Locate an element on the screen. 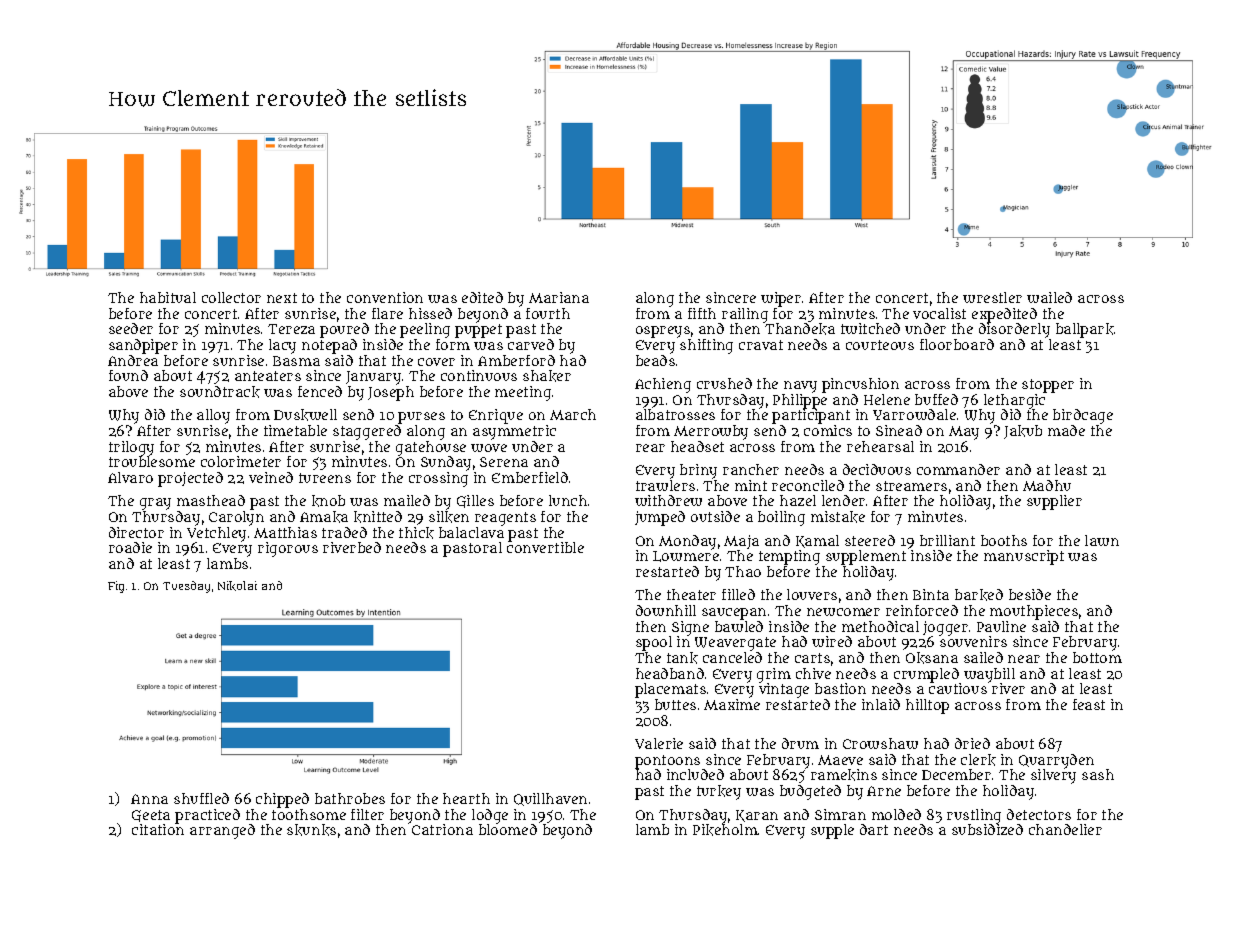 This screenshot has height=952, width=1233. trilogy is located at coordinates (131, 448).
